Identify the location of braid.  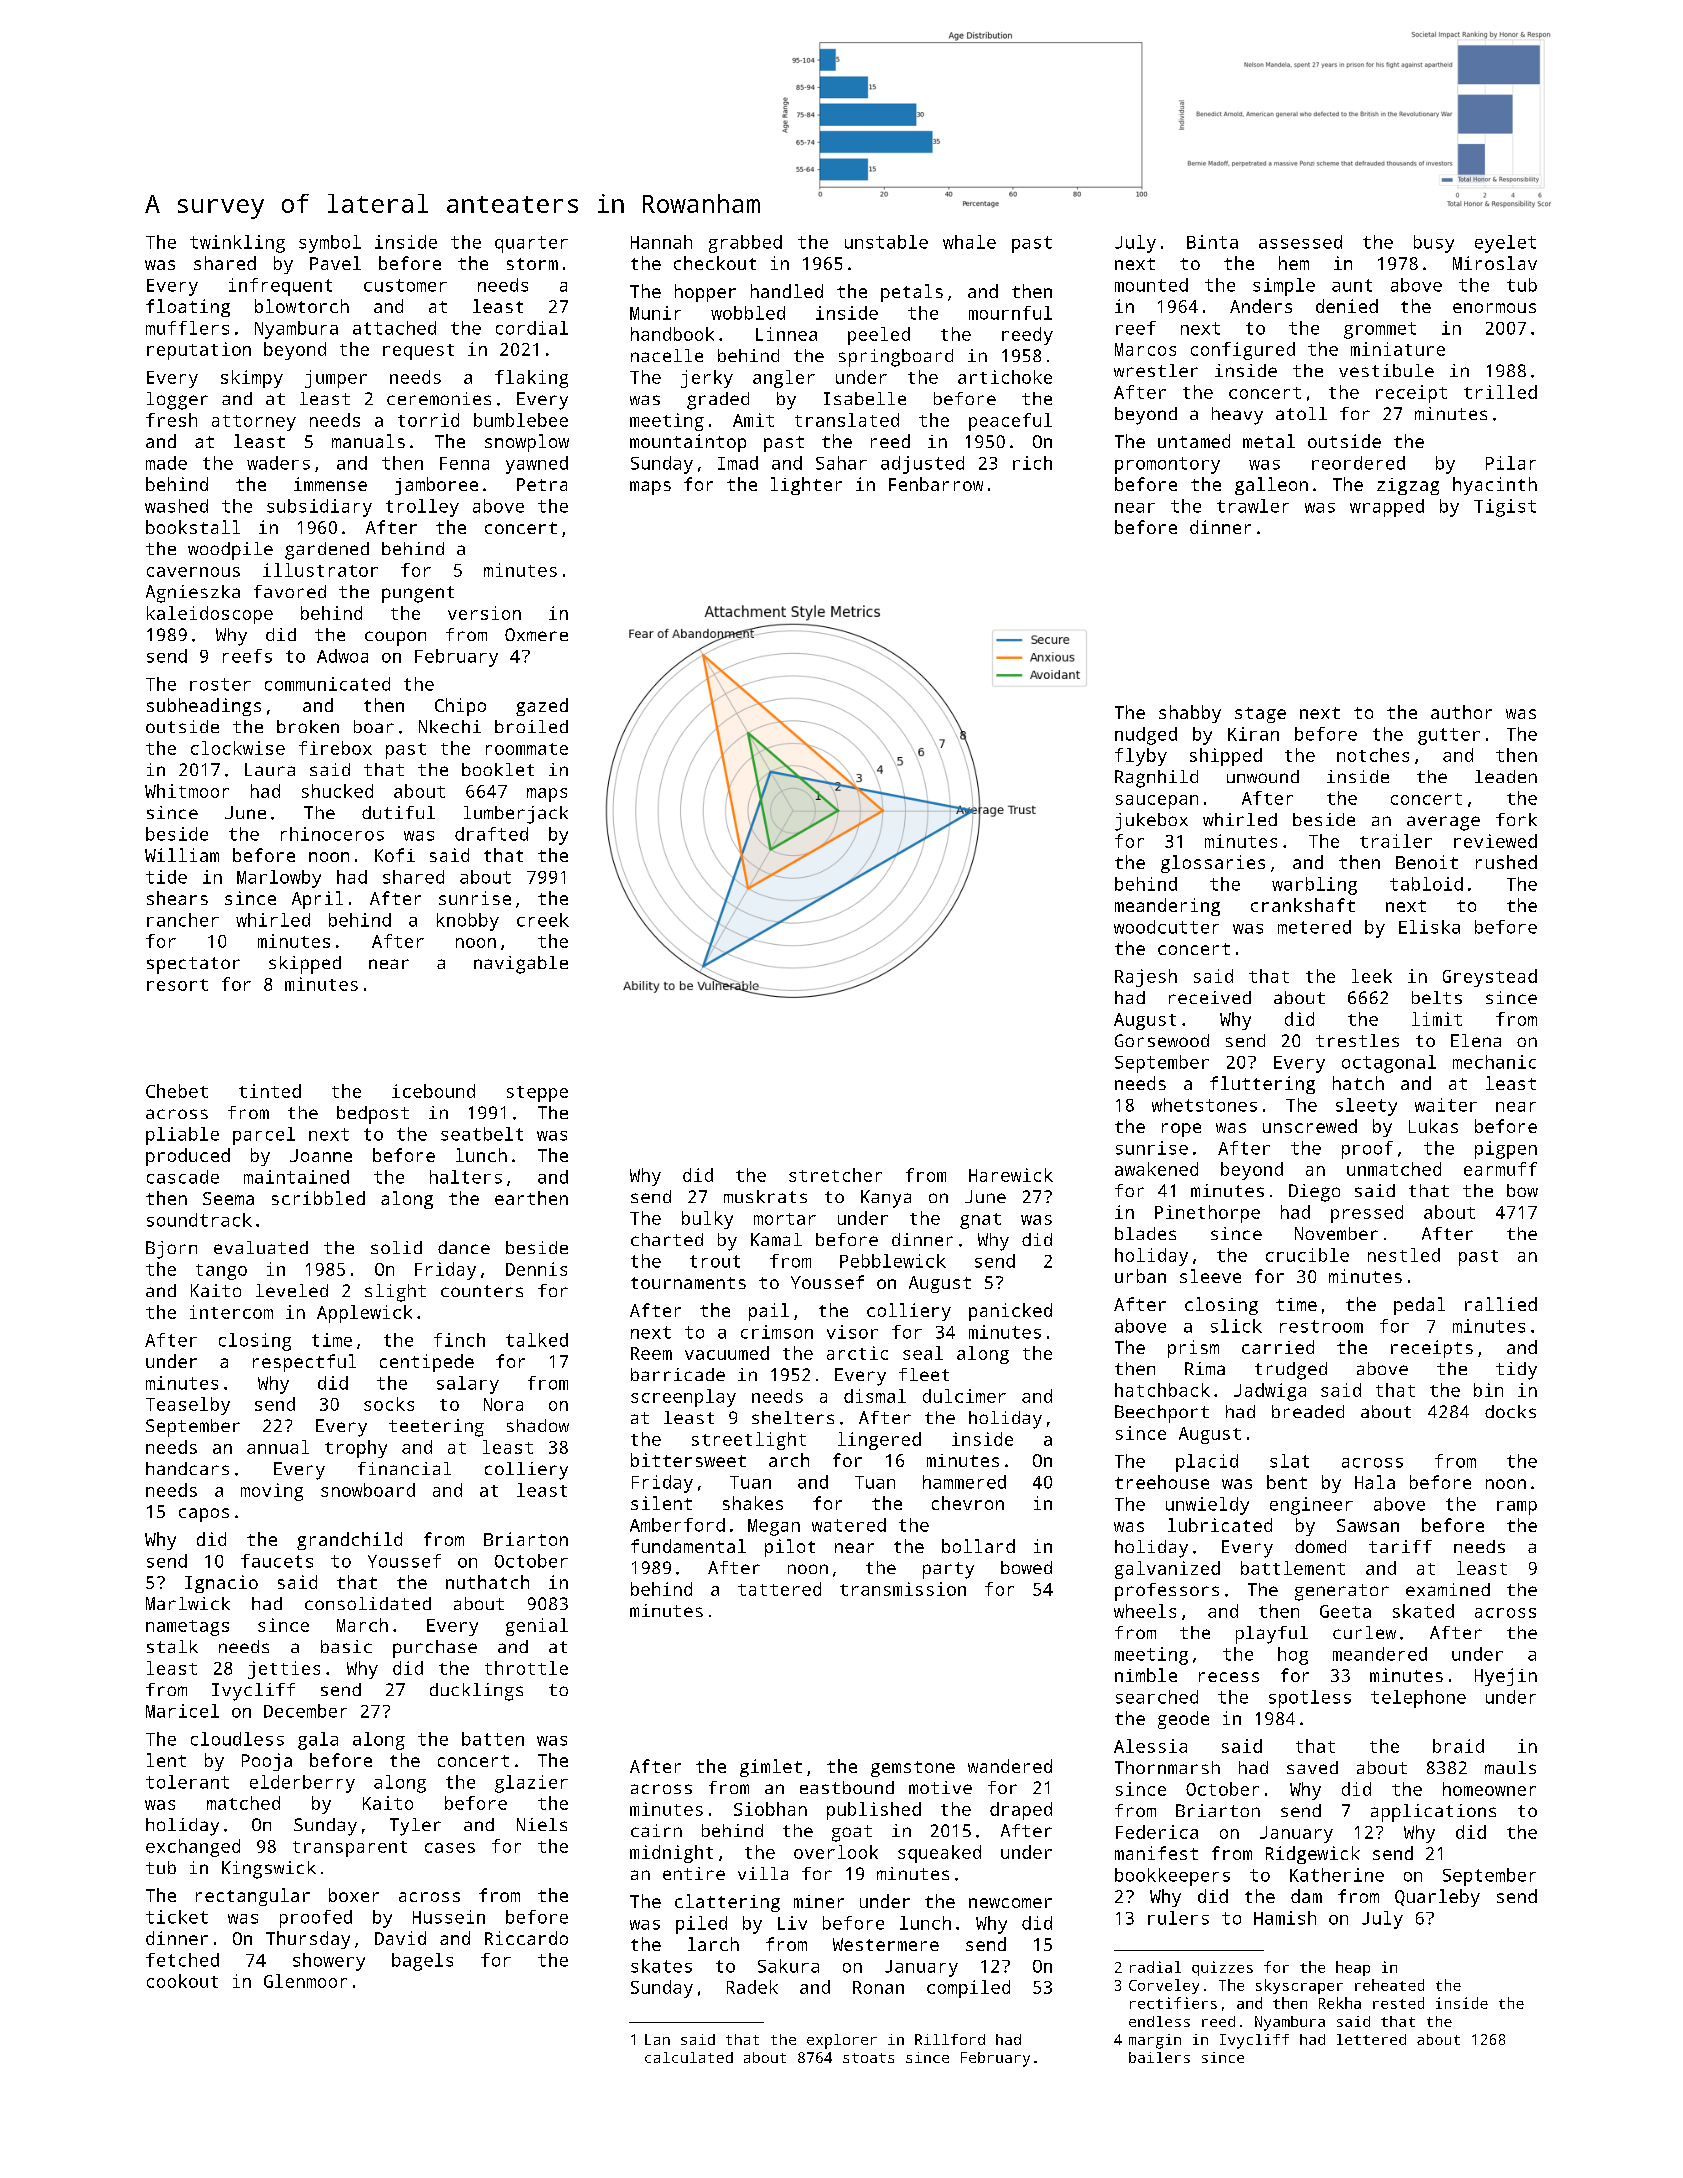
(1458, 1746).
